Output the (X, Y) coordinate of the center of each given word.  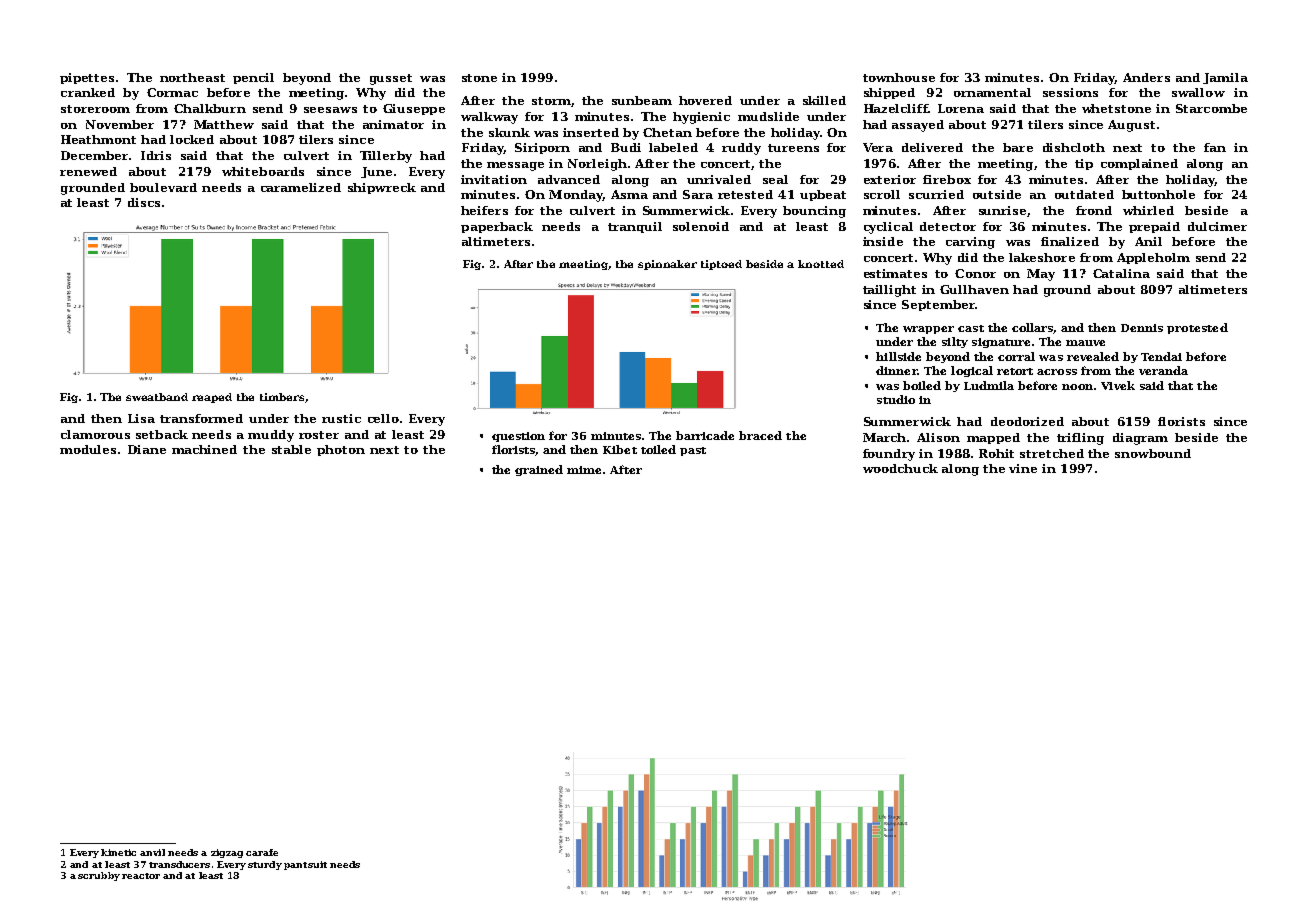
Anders (1146, 77)
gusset (391, 79)
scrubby (99, 876)
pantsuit (305, 865)
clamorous (95, 434)
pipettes (87, 78)
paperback (497, 227)
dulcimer (1217, 226)
